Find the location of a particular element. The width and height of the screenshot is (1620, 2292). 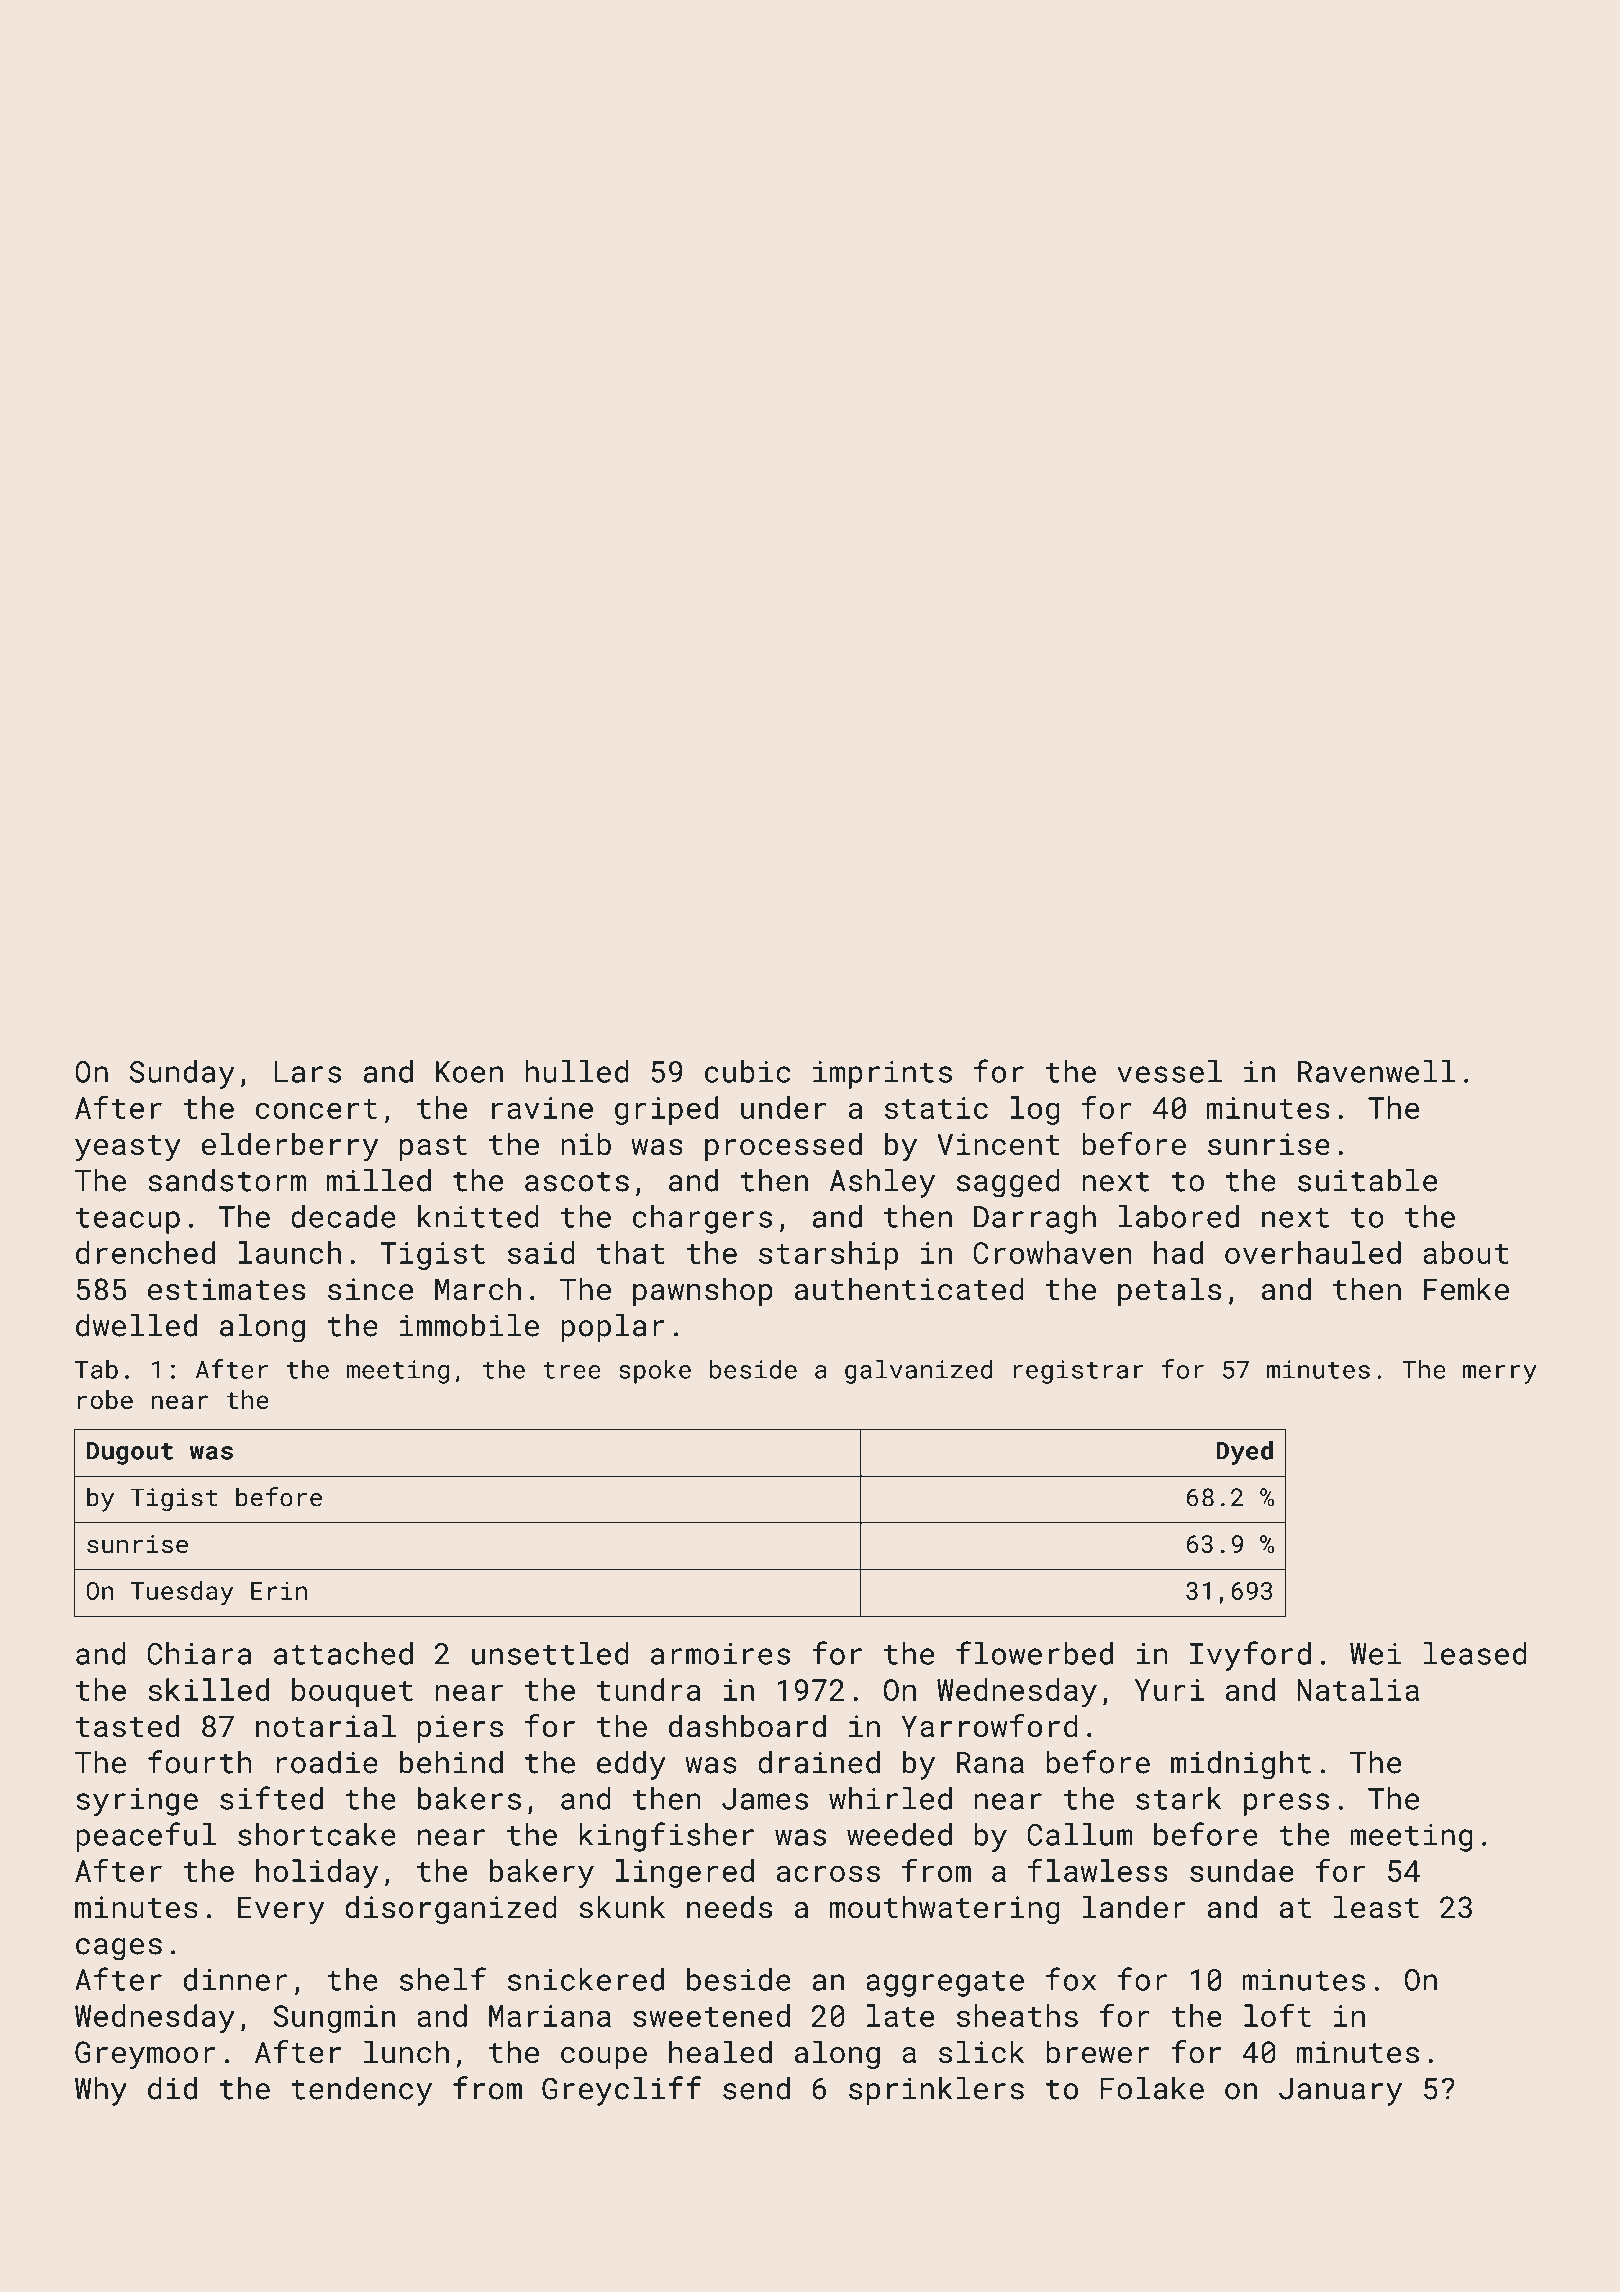

imprints is located at coordinates (882, 1075).
